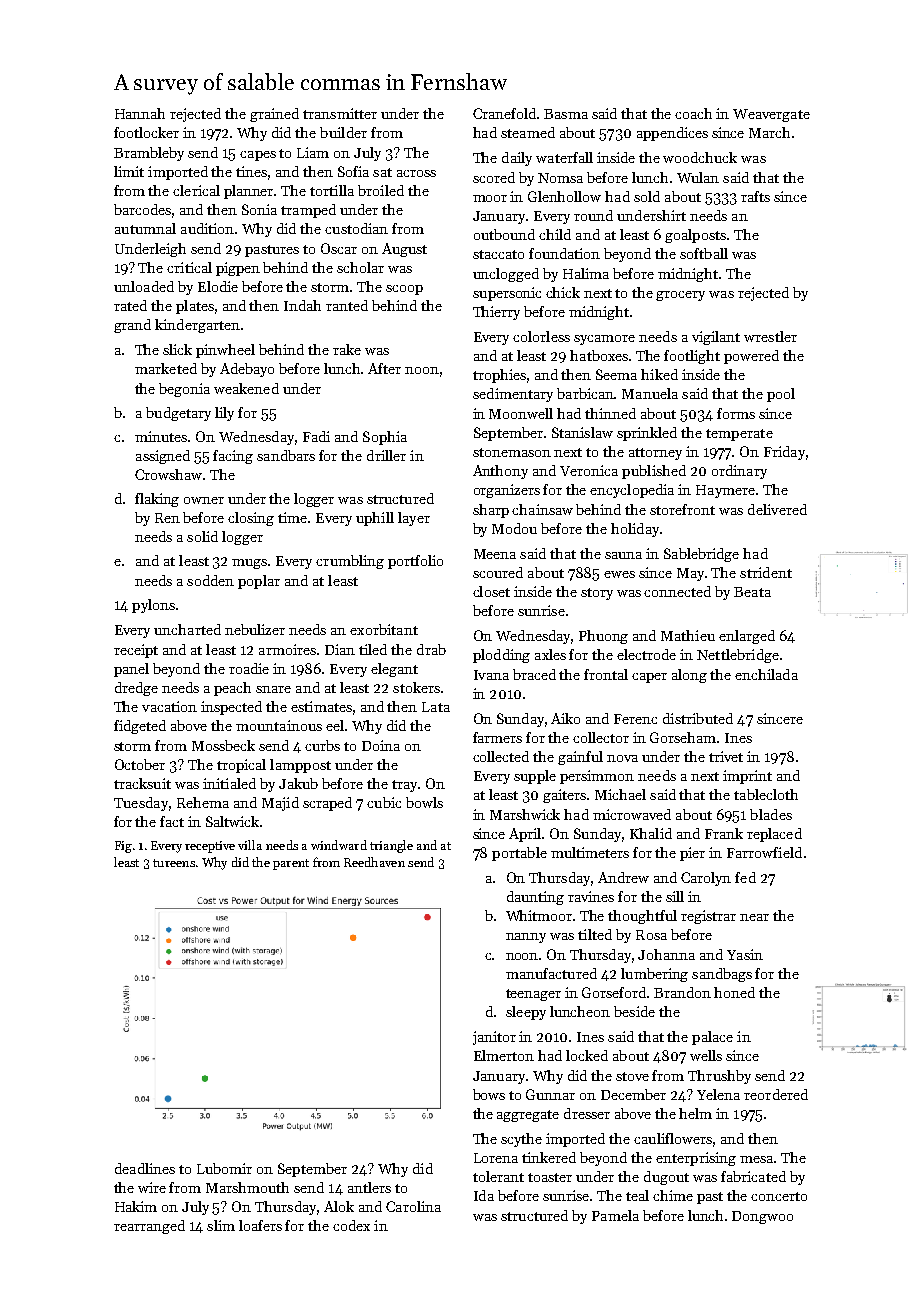 This image has height=1308, width=924. What do you see at coordinates (501, 756) in the image?
I see `collected` at bounding box center [501, 756].
